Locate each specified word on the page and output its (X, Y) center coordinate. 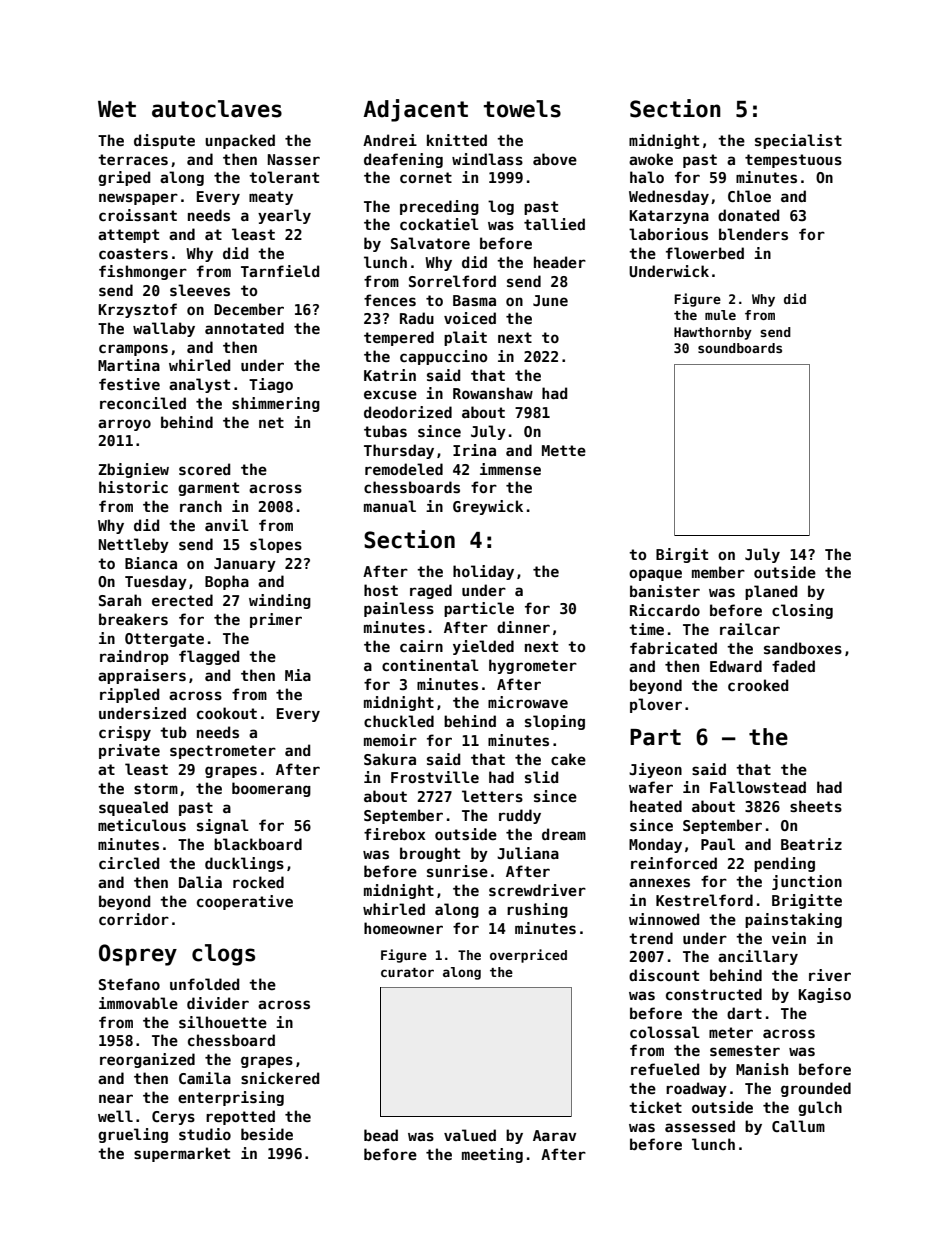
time (646, 629)
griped (124, 178)
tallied (554, 224)
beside (267, 1134)
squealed (133, 808)
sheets (816, 806)
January (245, 565)
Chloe (749, 196)
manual (390, 506)
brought (430, 854)
